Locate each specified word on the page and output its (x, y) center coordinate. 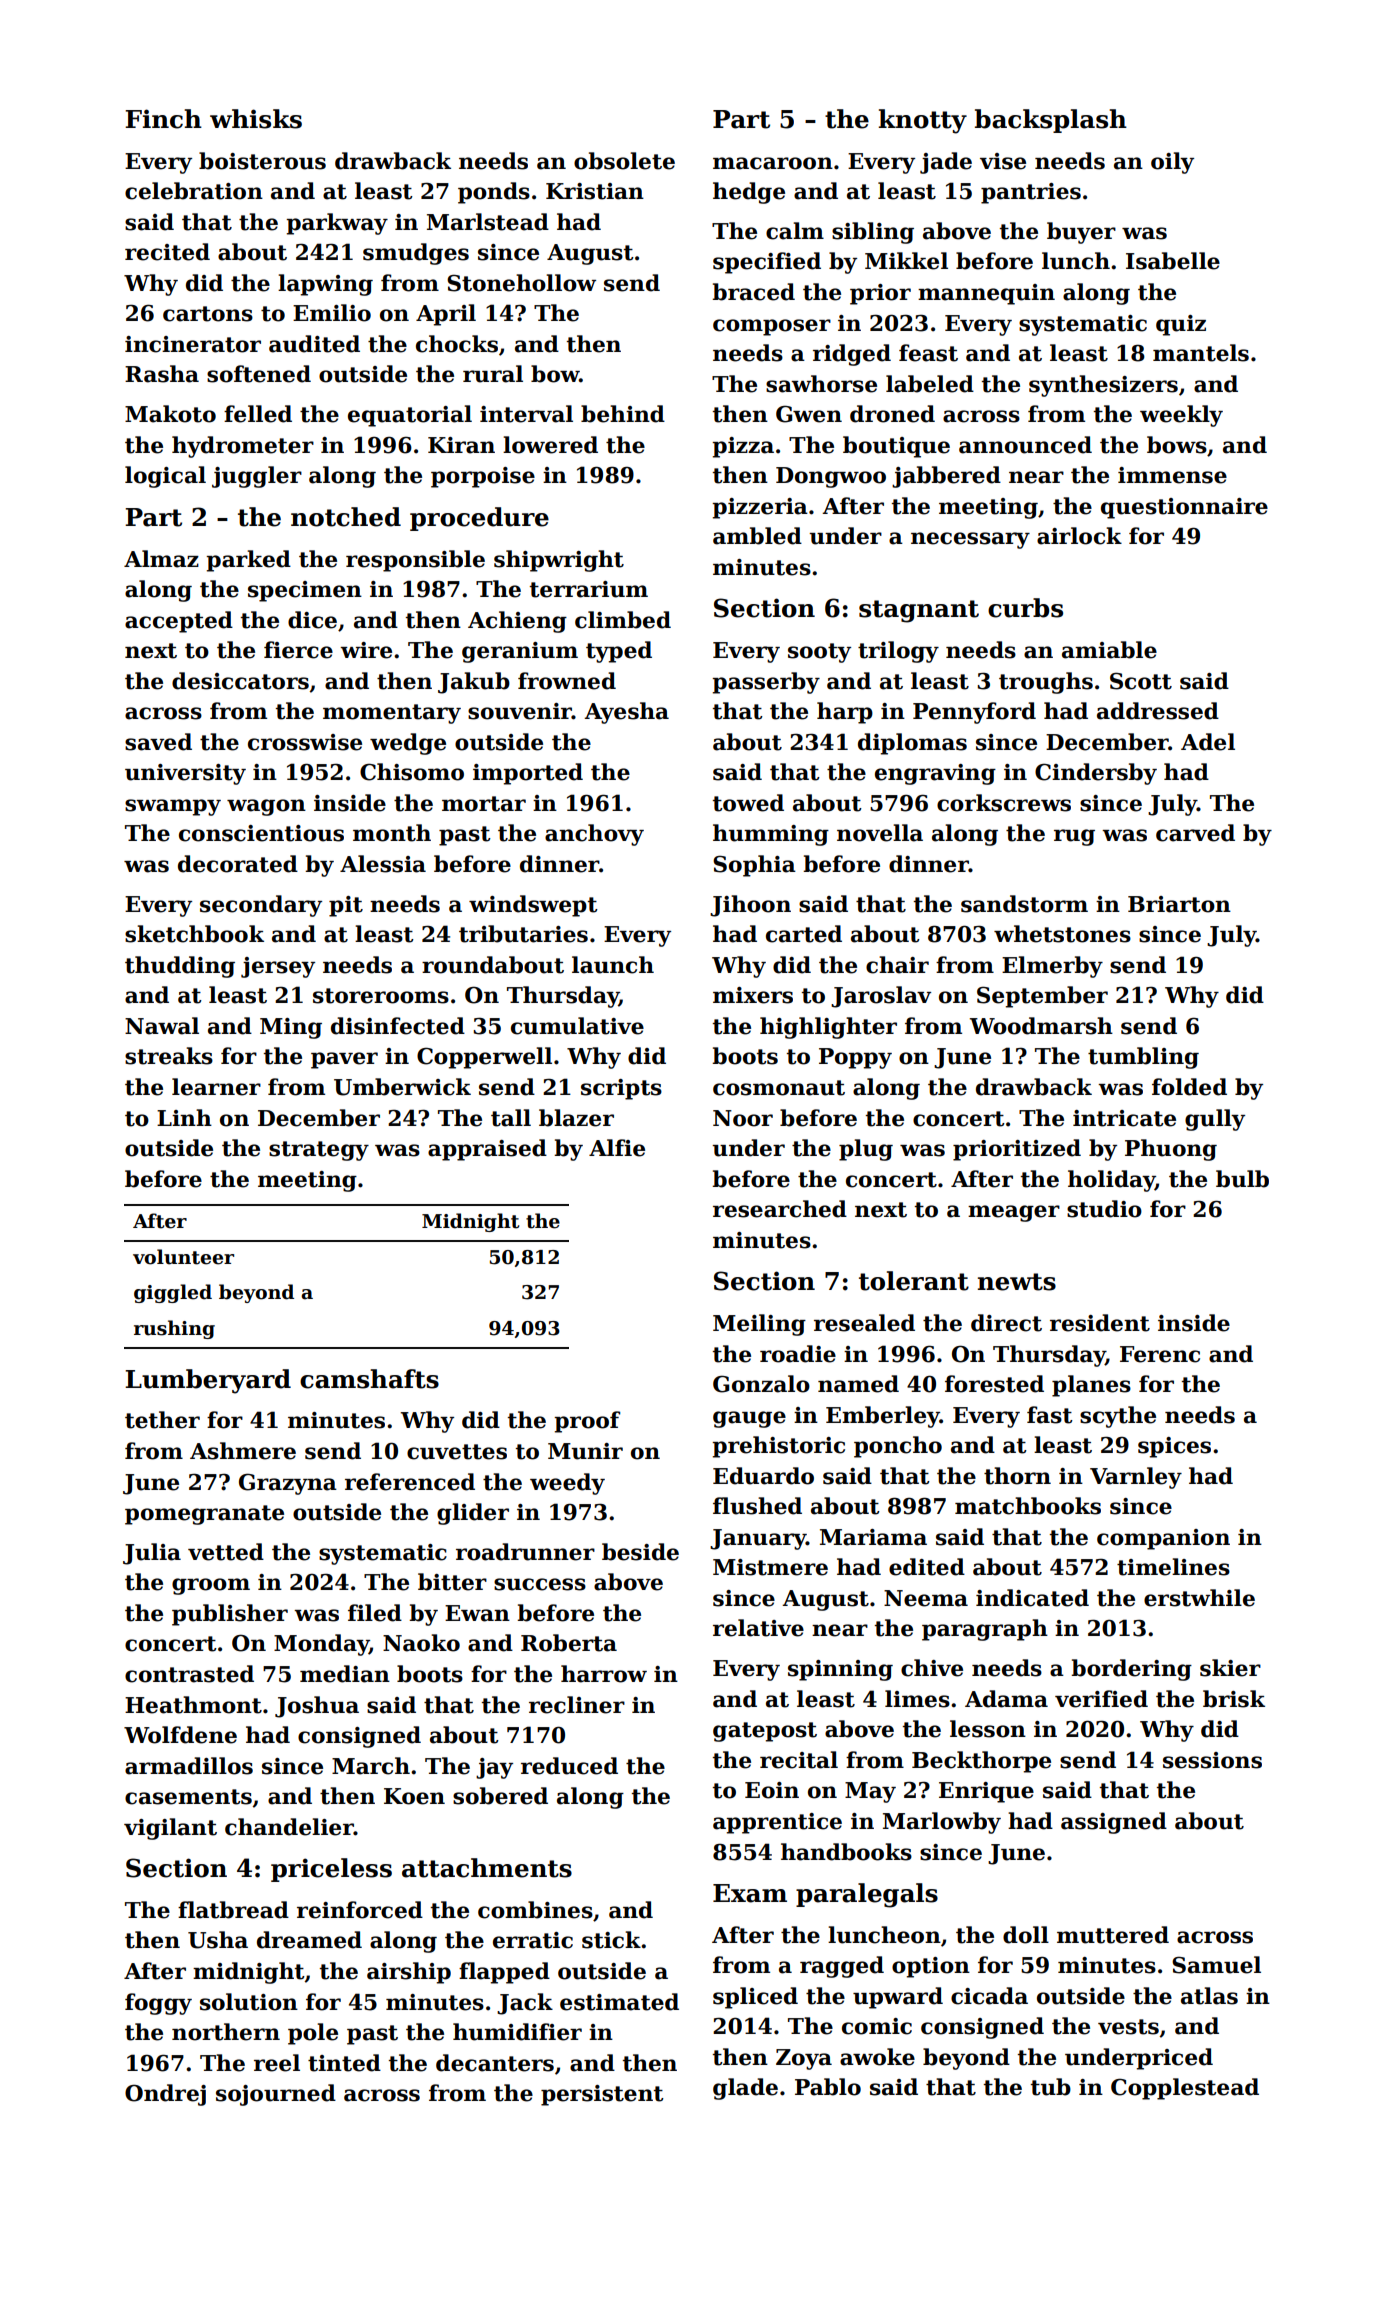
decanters (495, 2063)
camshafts (369, 1379)
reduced (569, 1766)
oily (1172, 163)
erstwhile (1199, 1598)
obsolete (624, 161)
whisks (256, 119)
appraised (487, 1150)
